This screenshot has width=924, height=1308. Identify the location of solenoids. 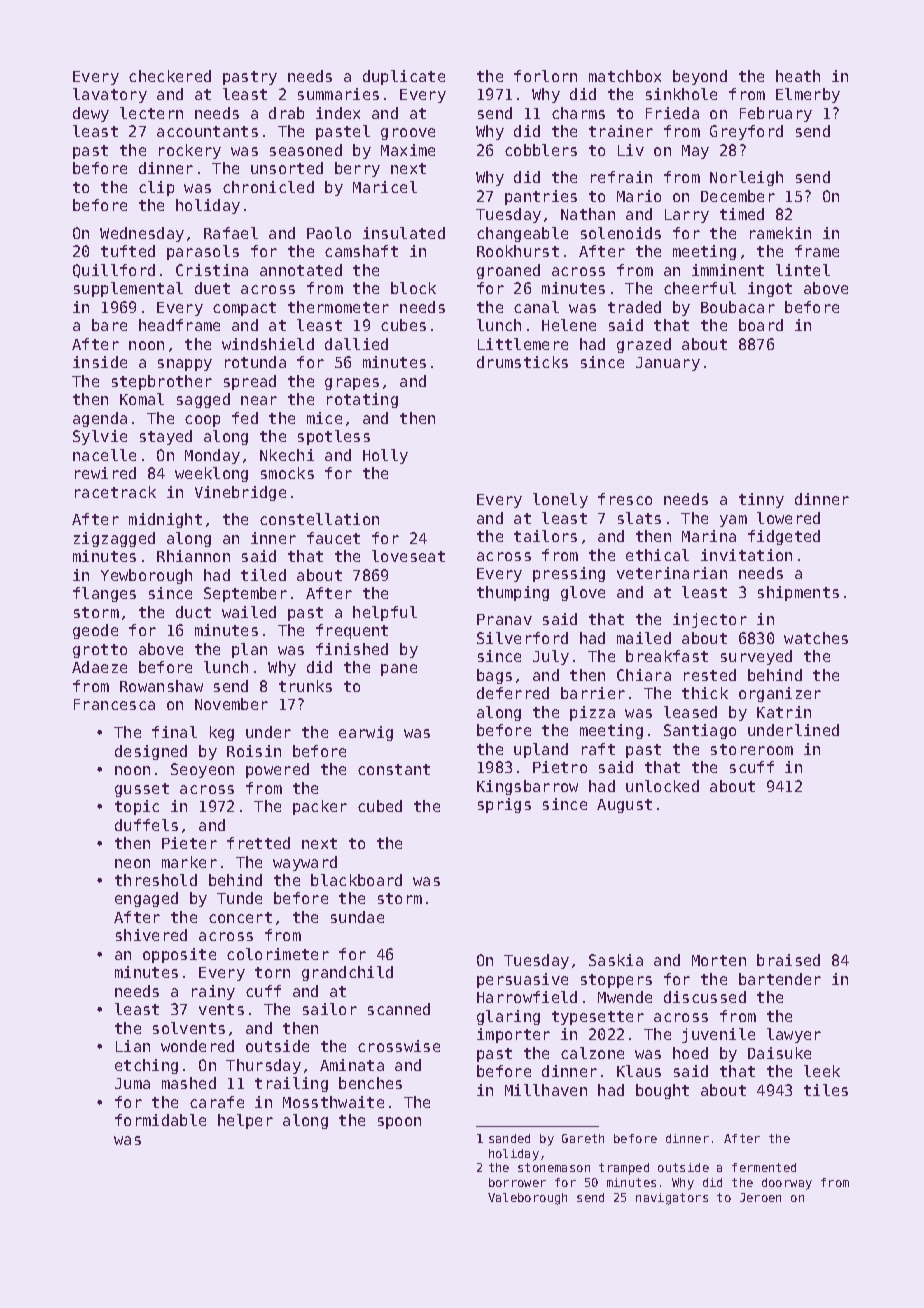
(621, 233).
